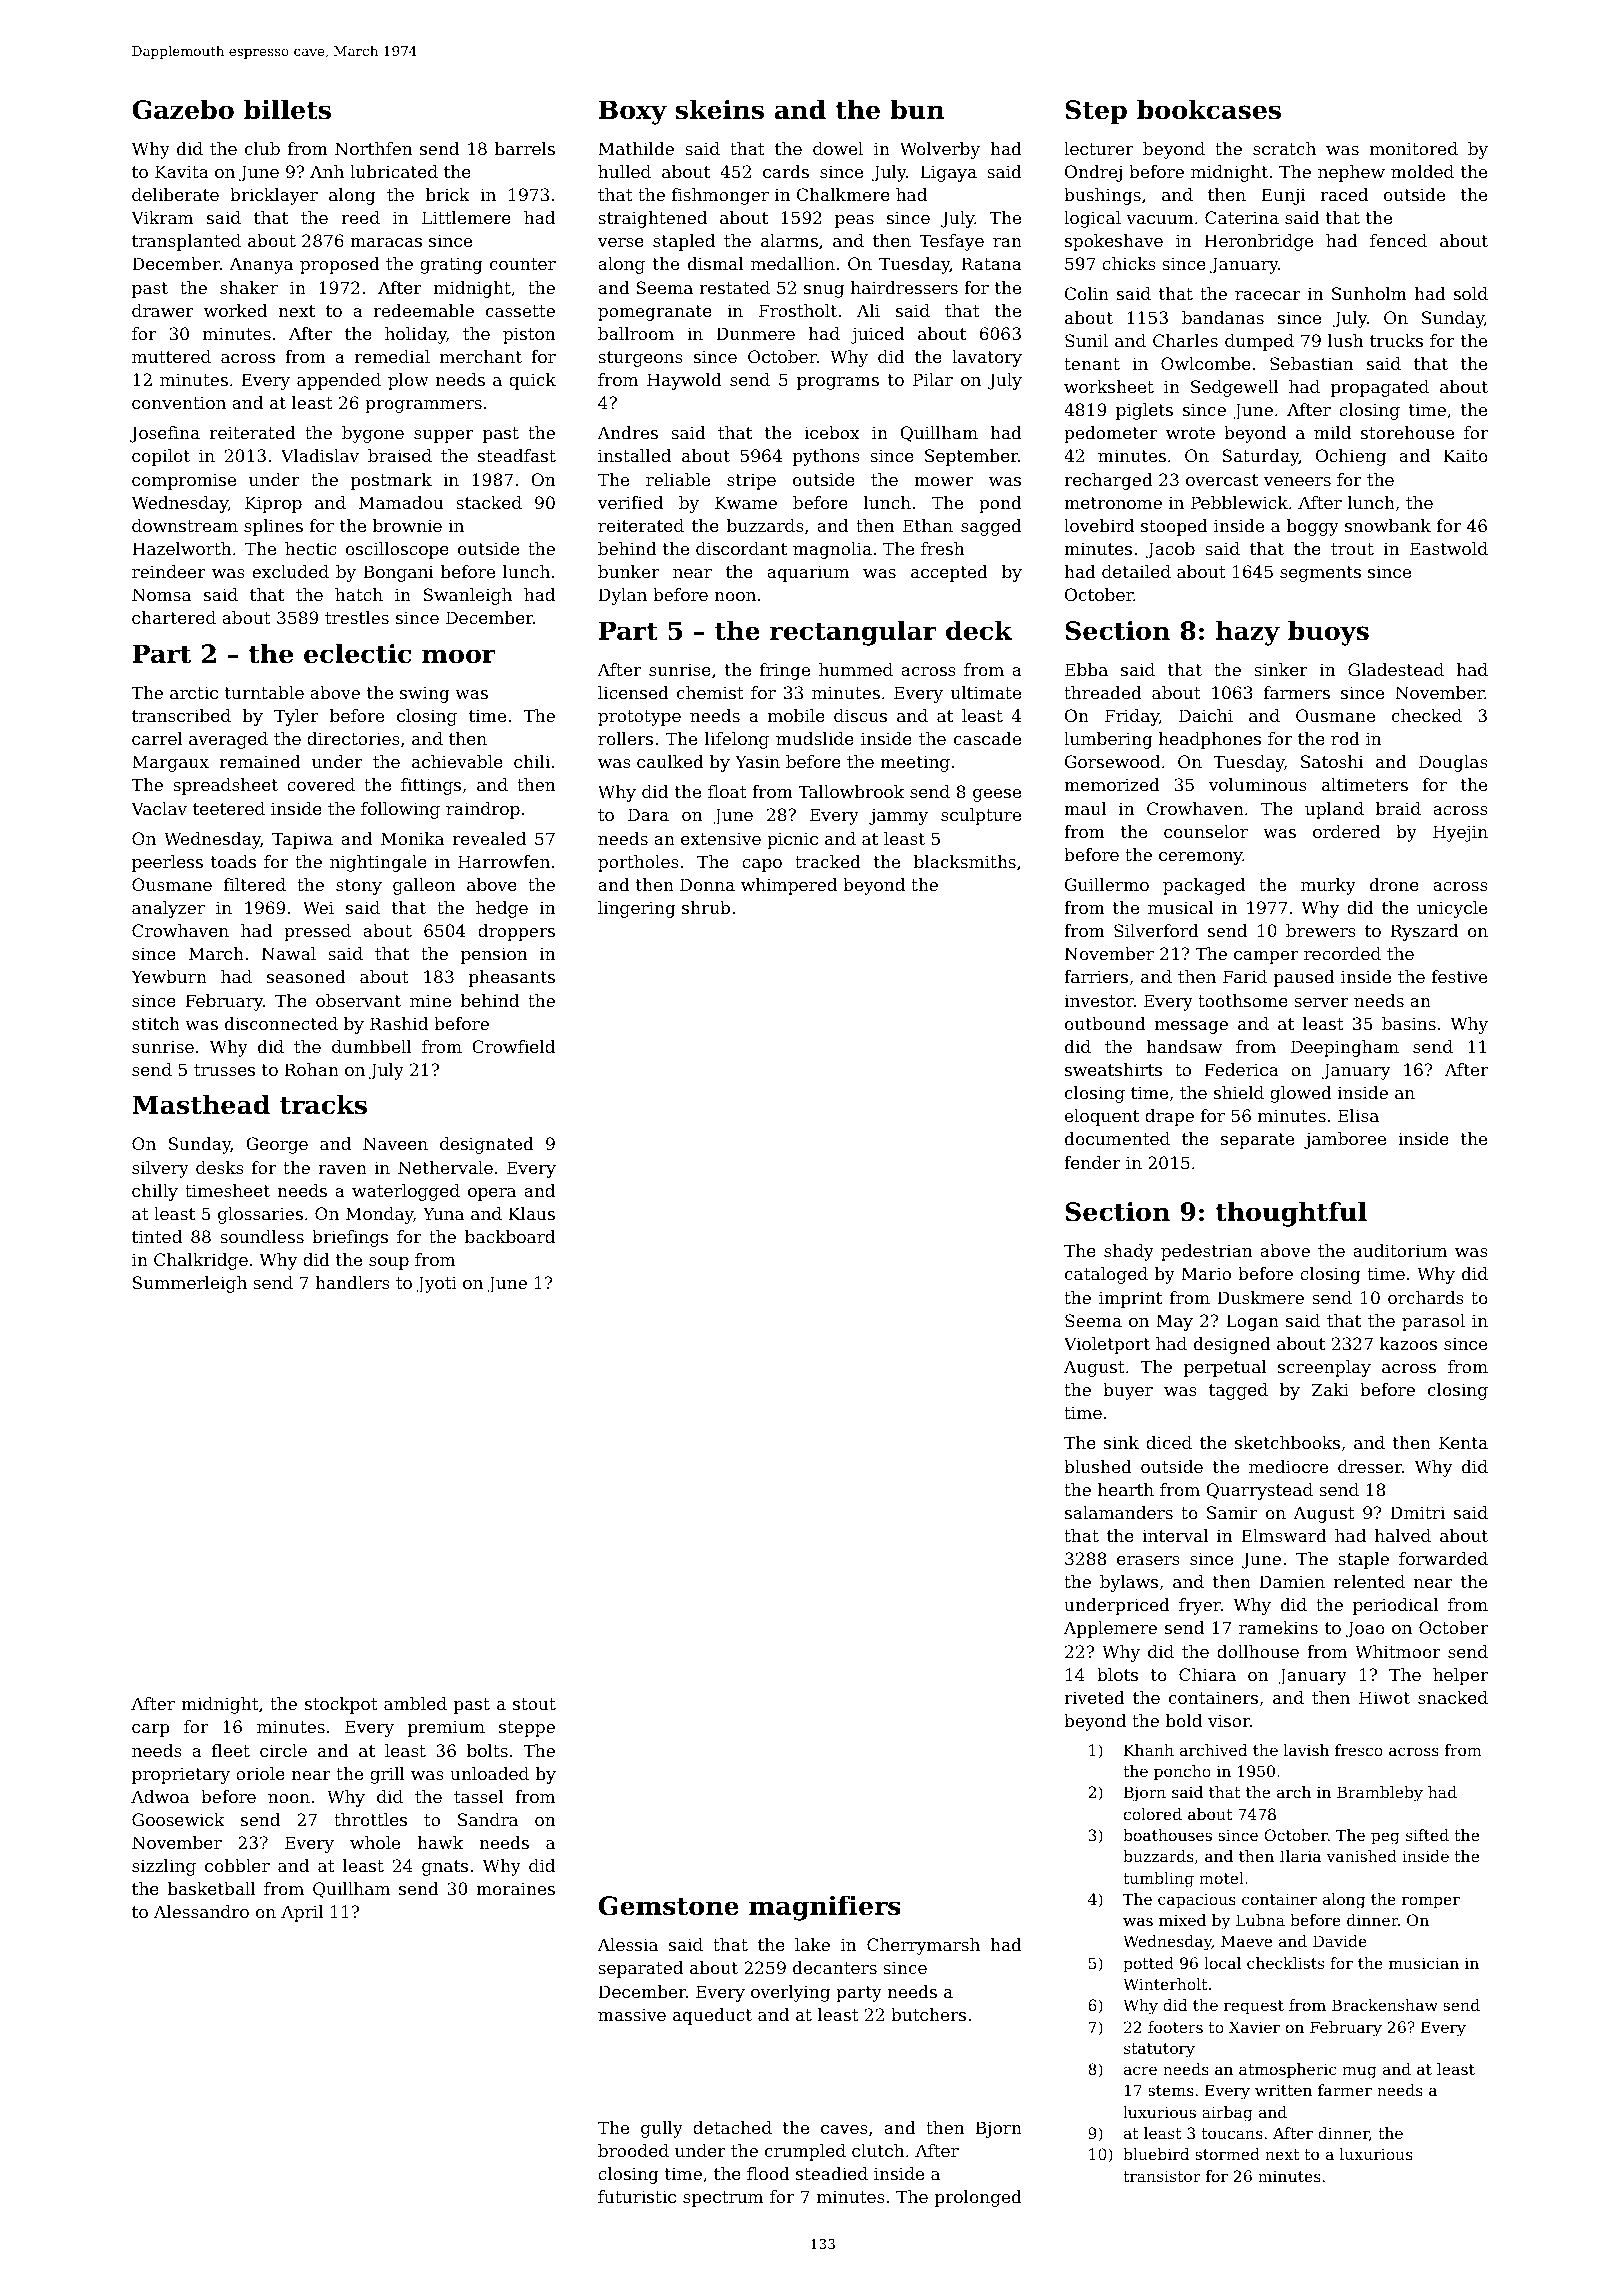 This document has width=1620, height=2292. Describe the element at coordinates (637, 2196) in the document. I see `futuristic` at that location.
